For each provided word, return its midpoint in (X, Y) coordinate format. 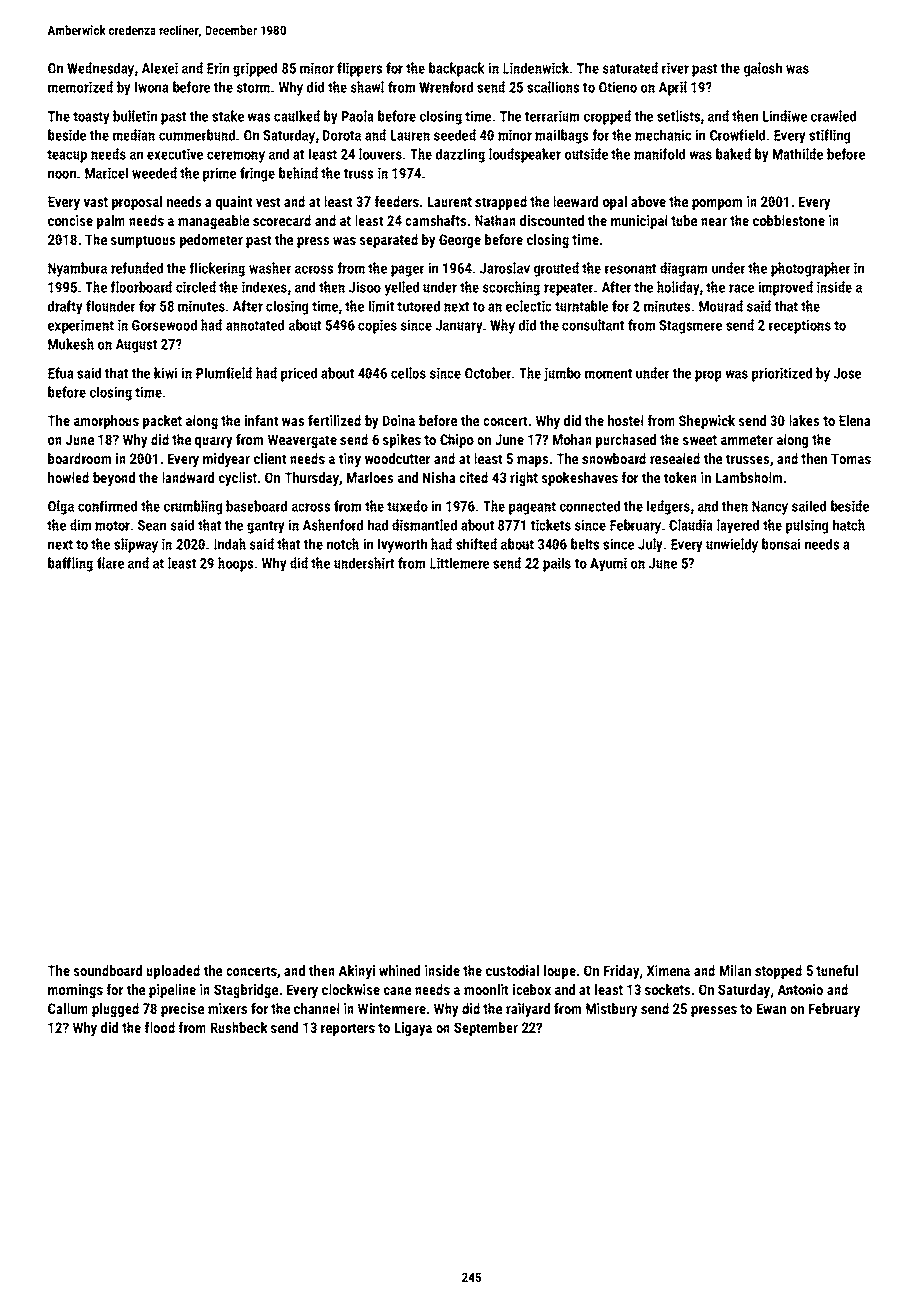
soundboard (108, 970)
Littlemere (459, 563)
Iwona (152, 87)
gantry (266, 527)
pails (557, 564)
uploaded (173, 972)
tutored (418, 306)
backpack (456, 69)
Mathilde (798, 154)
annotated (255, 325)
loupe (560, 972)
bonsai (781, 544)
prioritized (782, 374)
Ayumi (608, 564)
